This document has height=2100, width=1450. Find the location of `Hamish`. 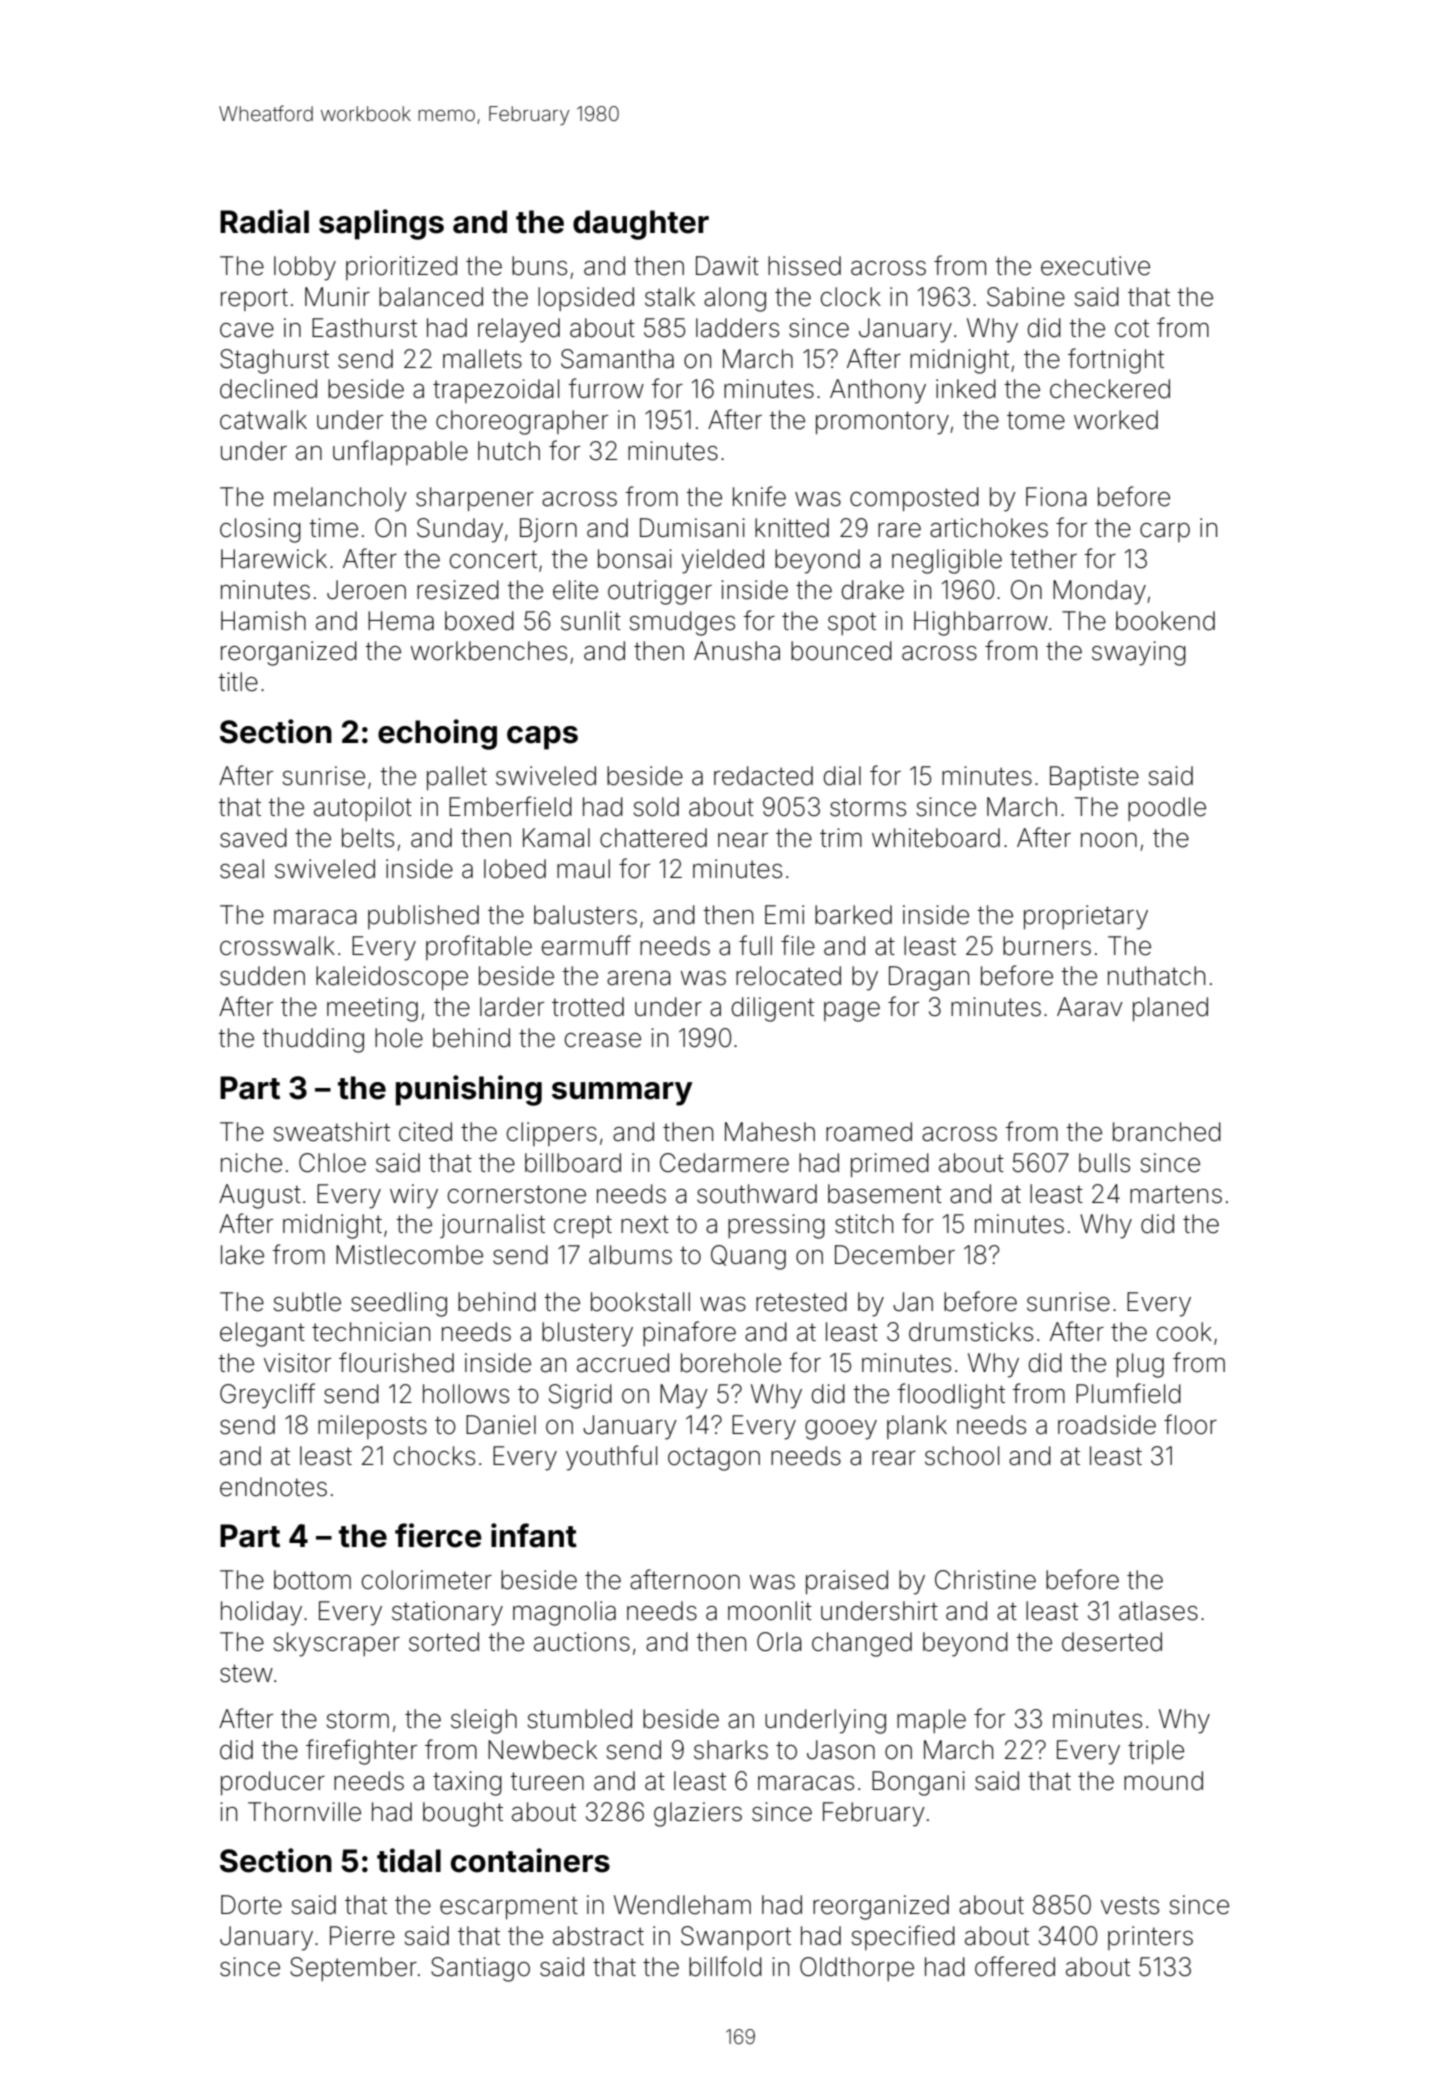

Hamish is located at coordinates (263, 621).
